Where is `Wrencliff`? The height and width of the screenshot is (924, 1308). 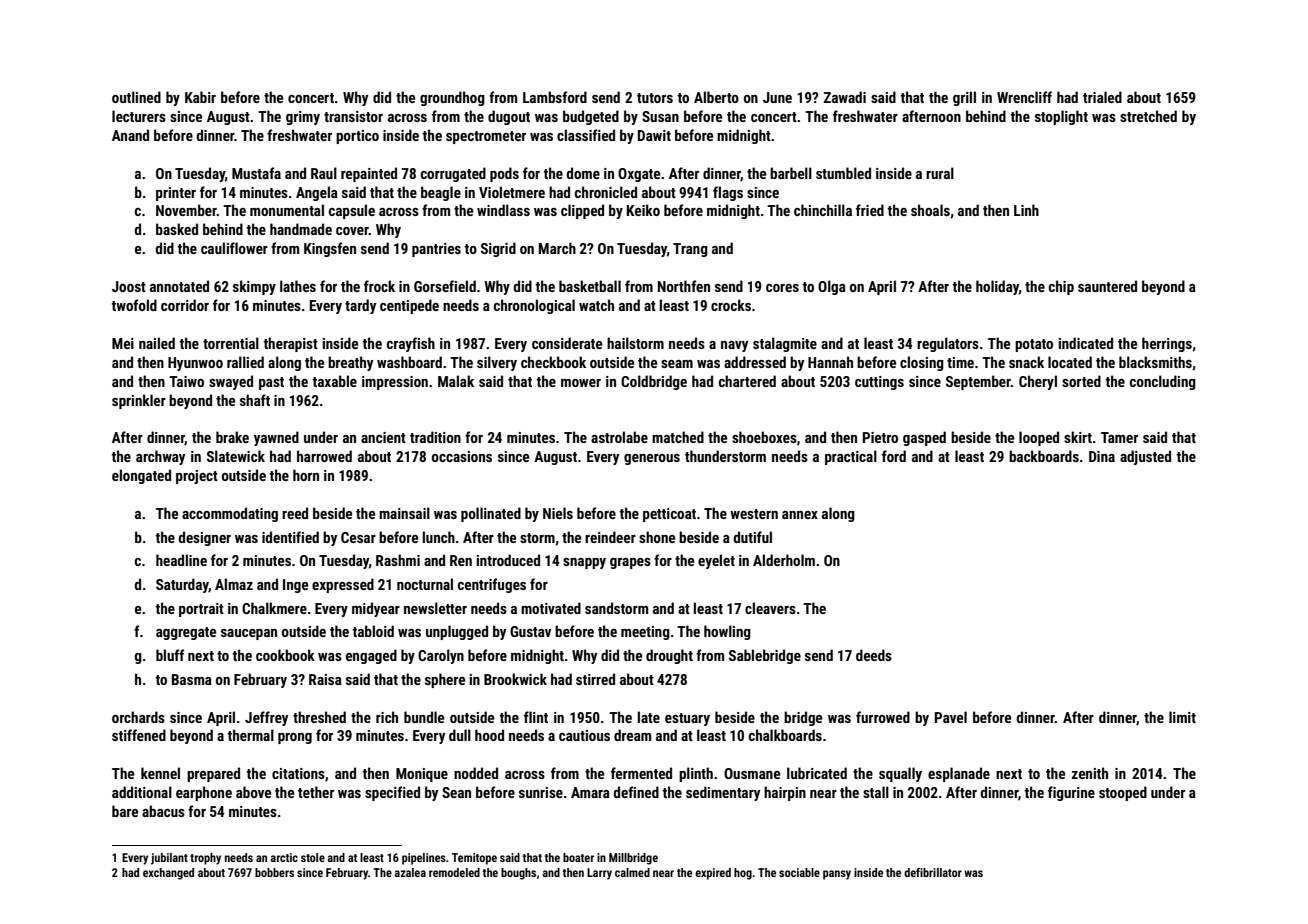 Wrencliff is located at coordinates (1024, 97).
